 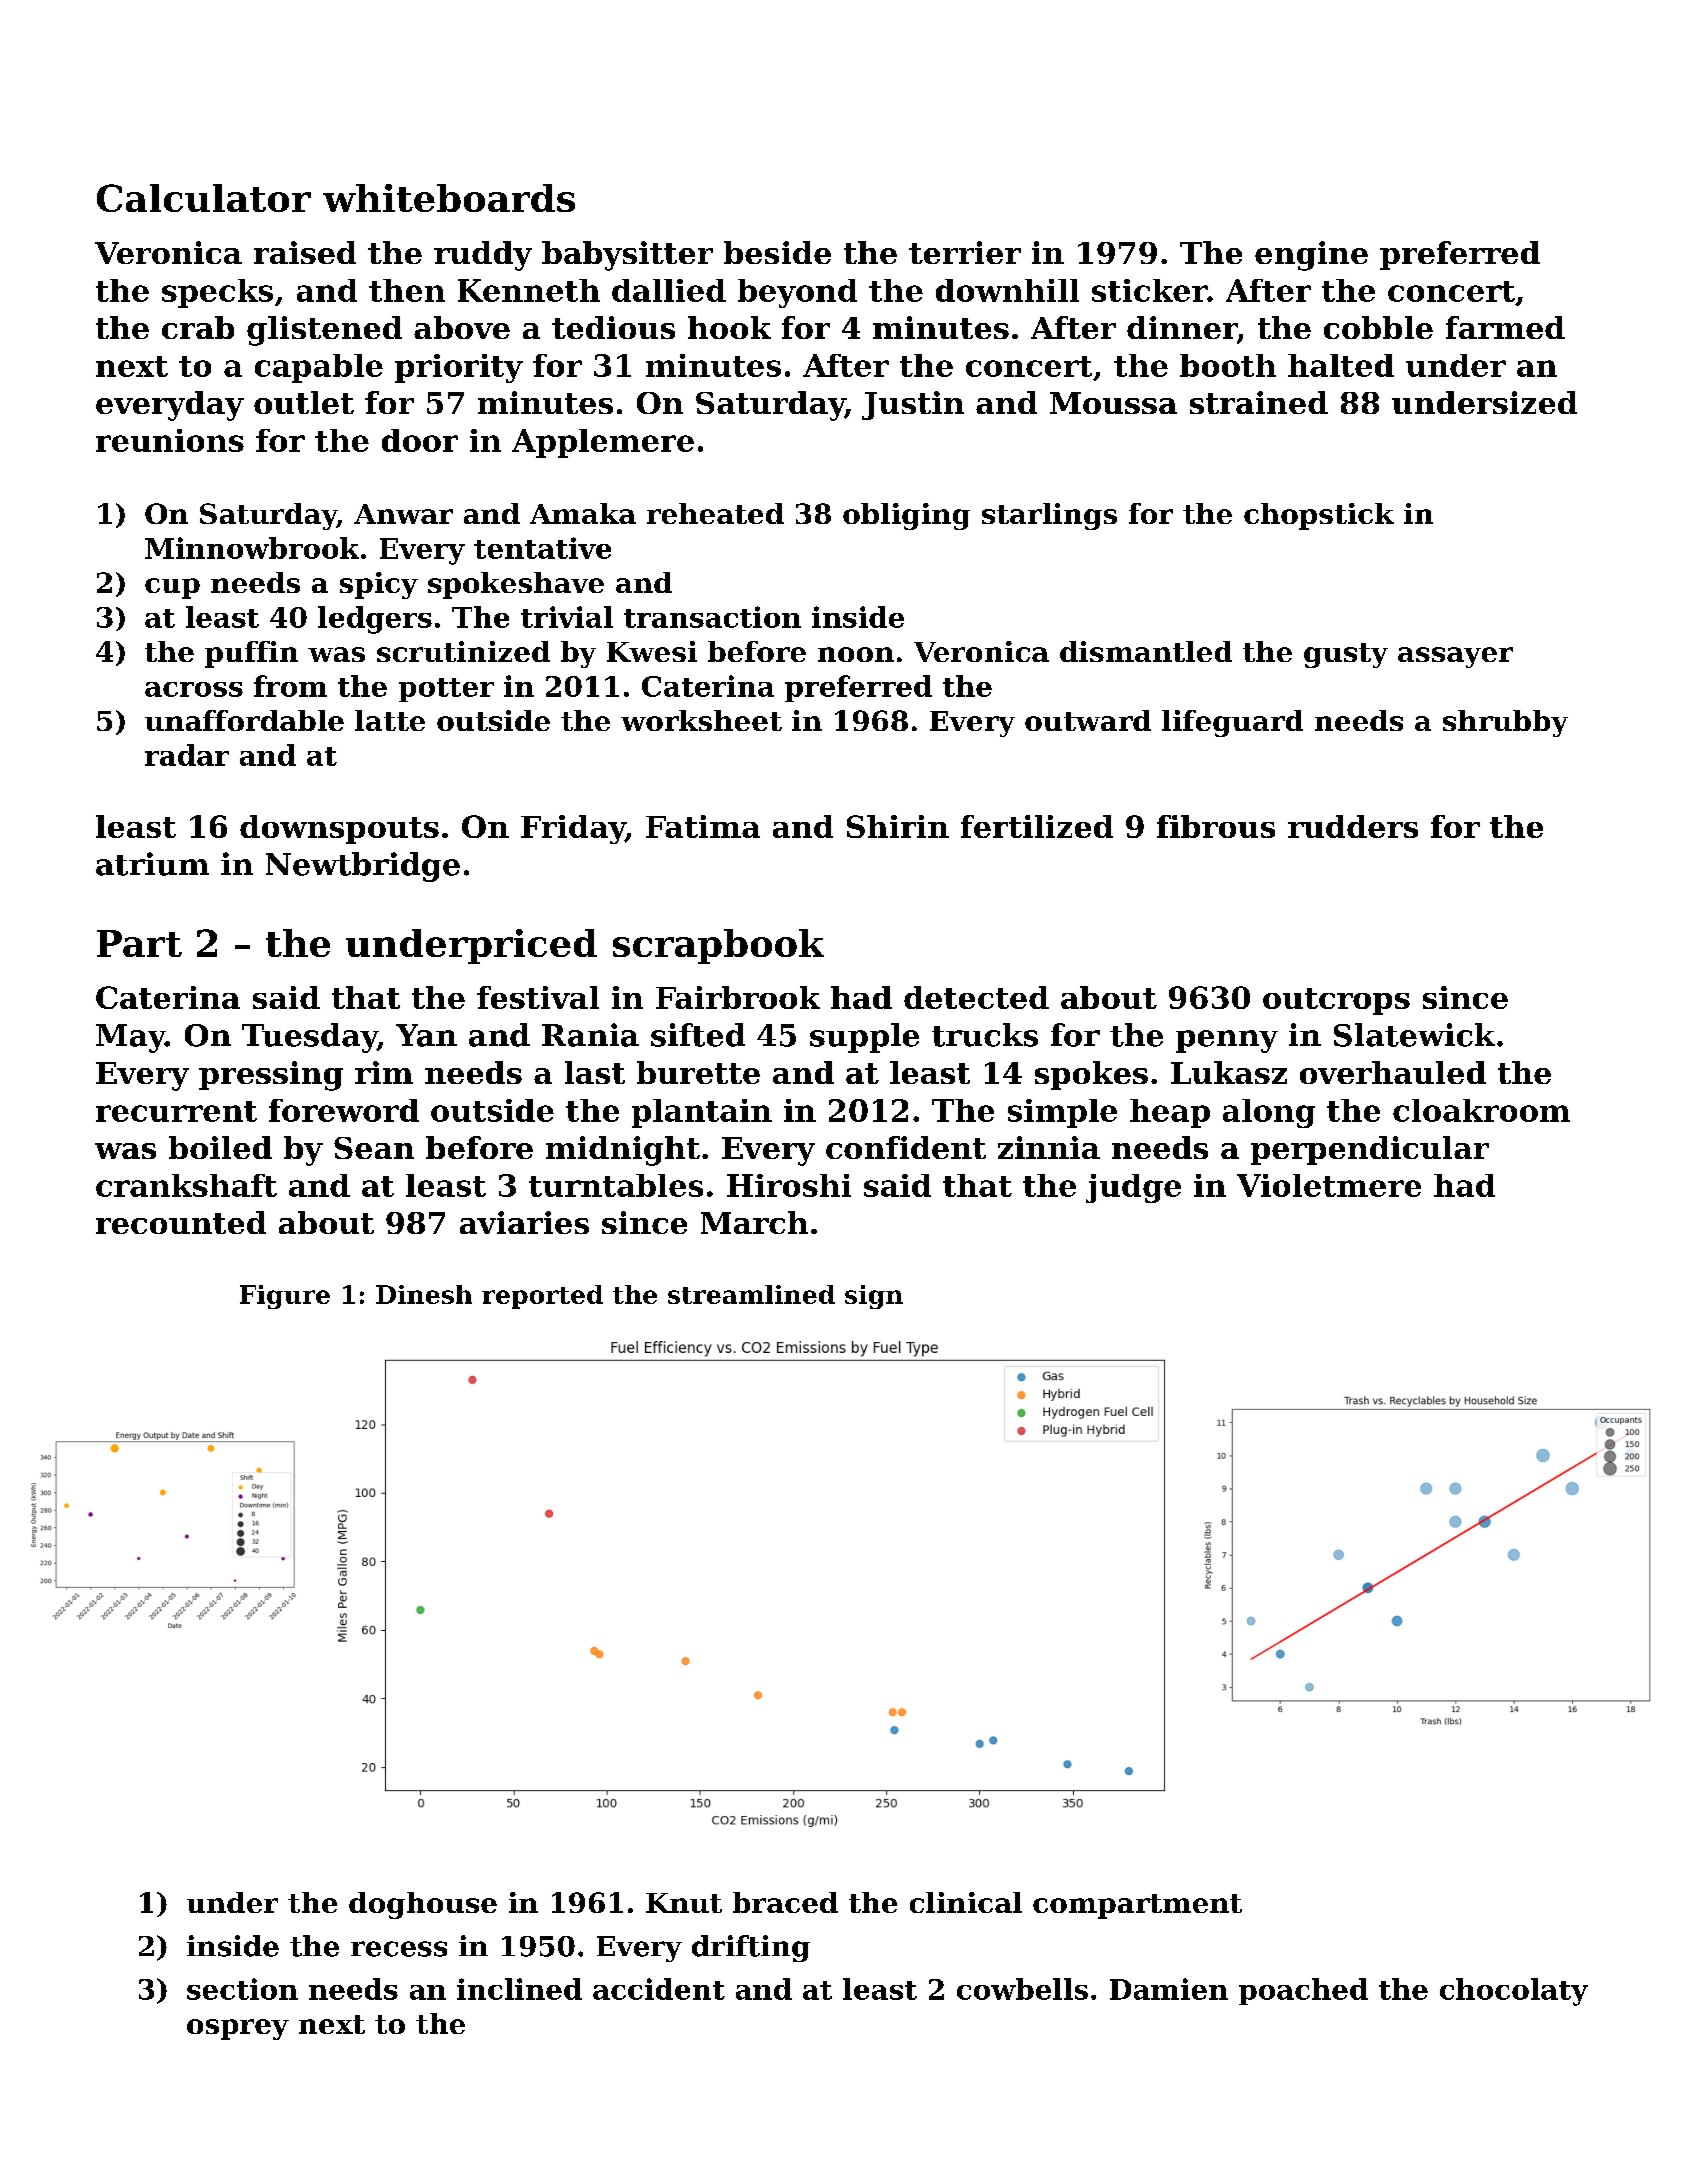 I want to click on engine, so click(x=1311, y=256).
